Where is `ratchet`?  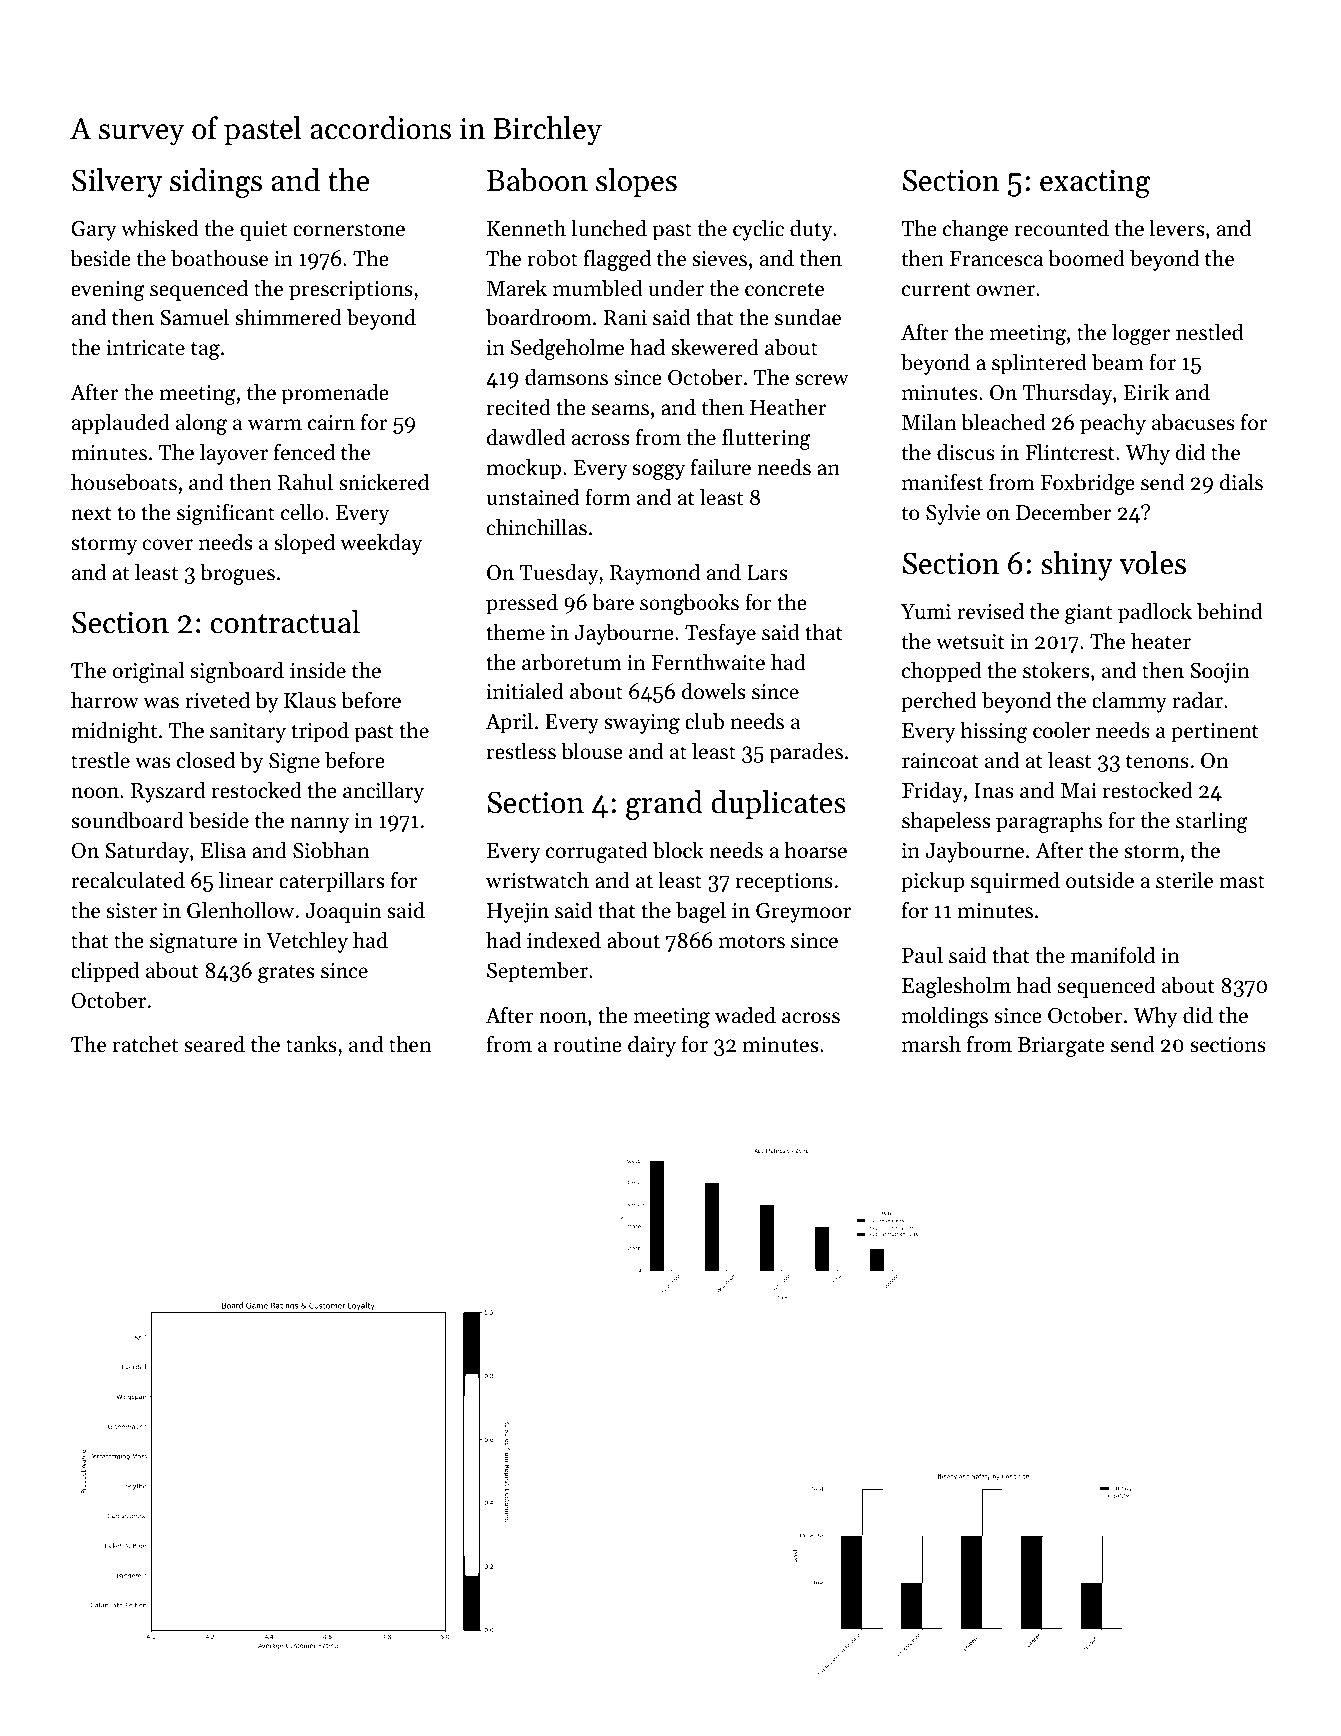 ratchet is located at coordinates (145, 1044).
